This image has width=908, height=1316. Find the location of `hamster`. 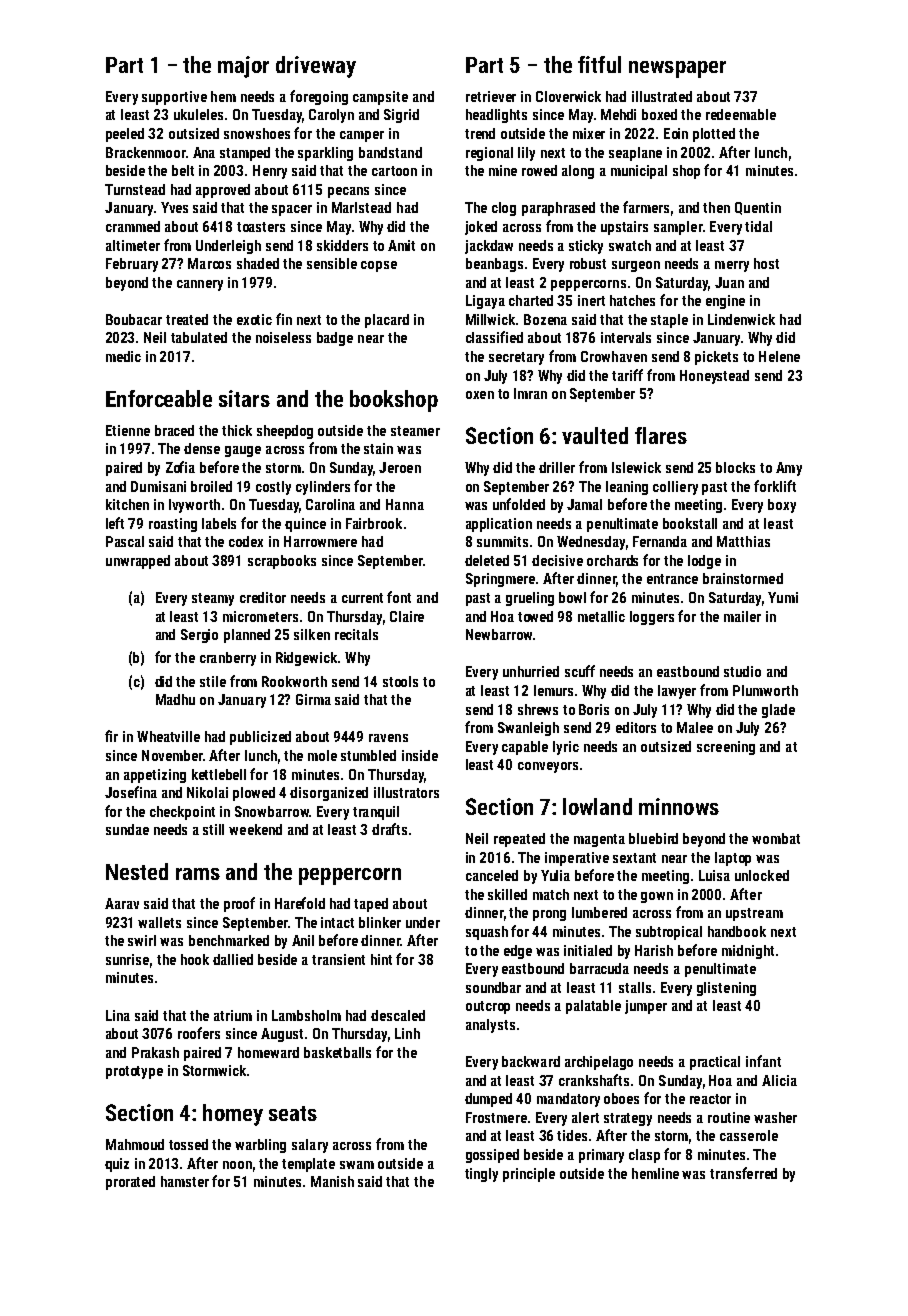

hamster is located at coordinates (185, 1181).
